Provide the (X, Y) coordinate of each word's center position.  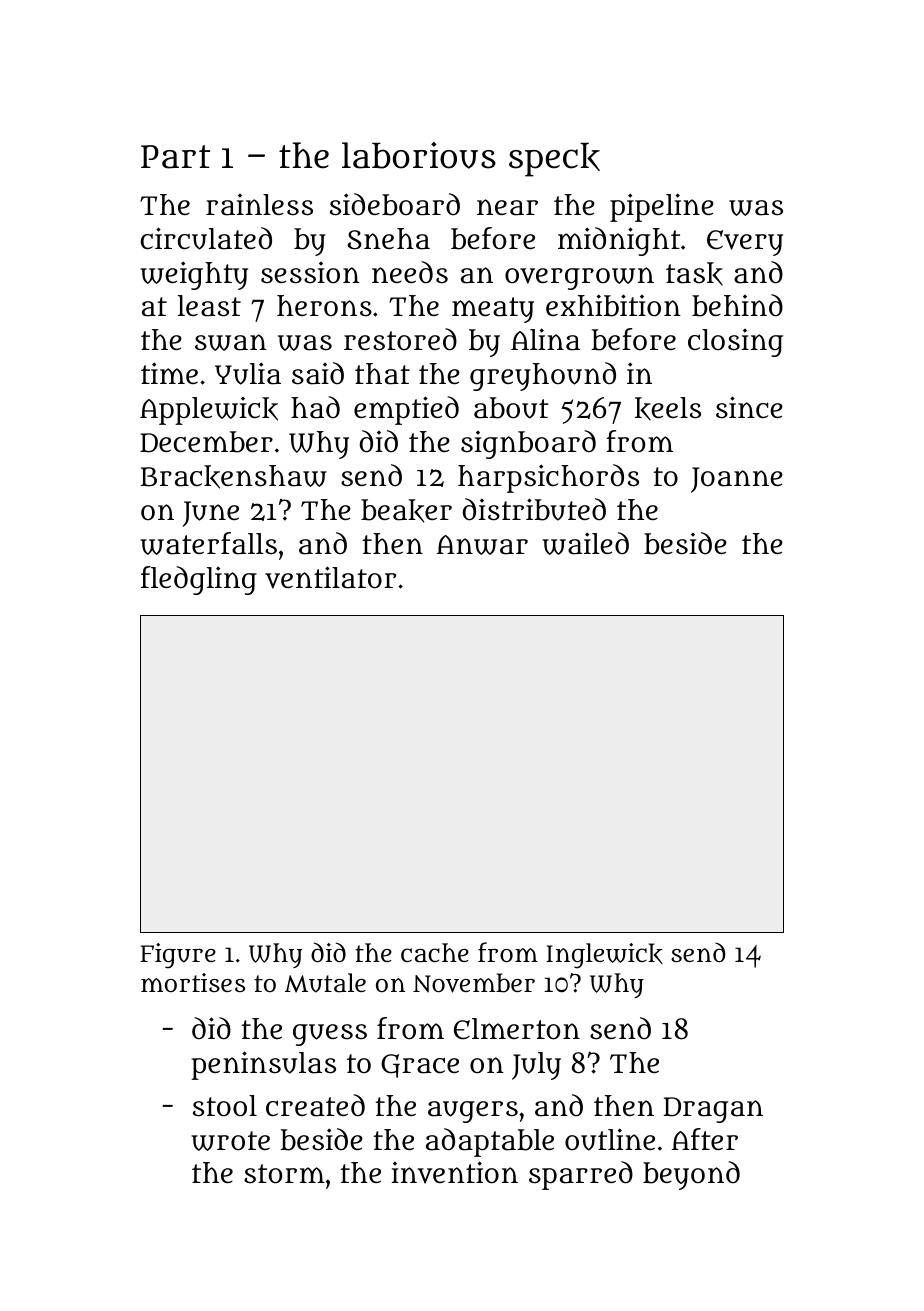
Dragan (713, 1110)
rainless (259, 205)
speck (554, 160)
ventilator (330, 577)
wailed (585, 543)
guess (330, 1035)
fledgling (199, 580)
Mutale (325, 983)
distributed (534, 509)
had (315, 407)
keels (668, 409)
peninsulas (263, 1065)
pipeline (662, 207)
